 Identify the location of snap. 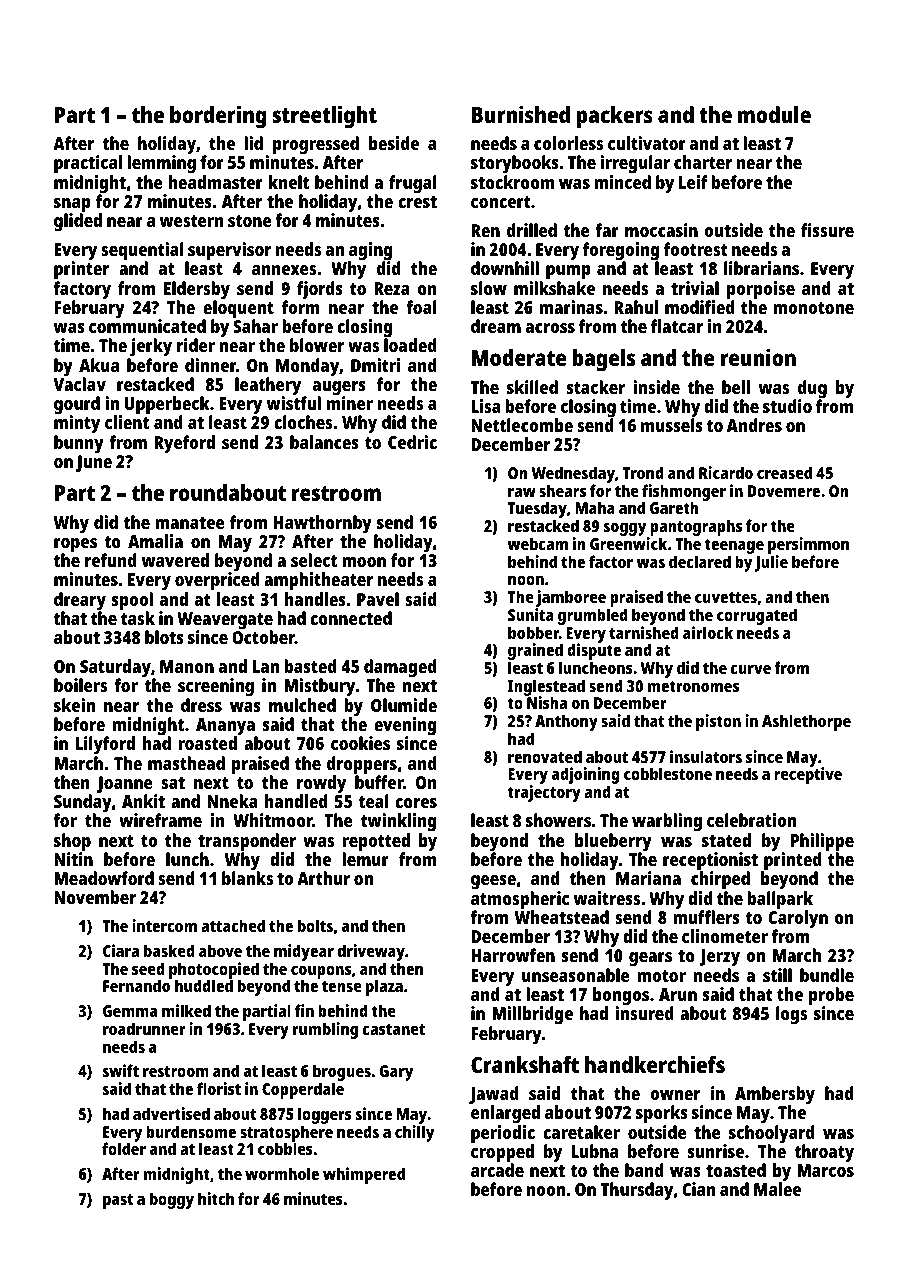
(72, 205).
